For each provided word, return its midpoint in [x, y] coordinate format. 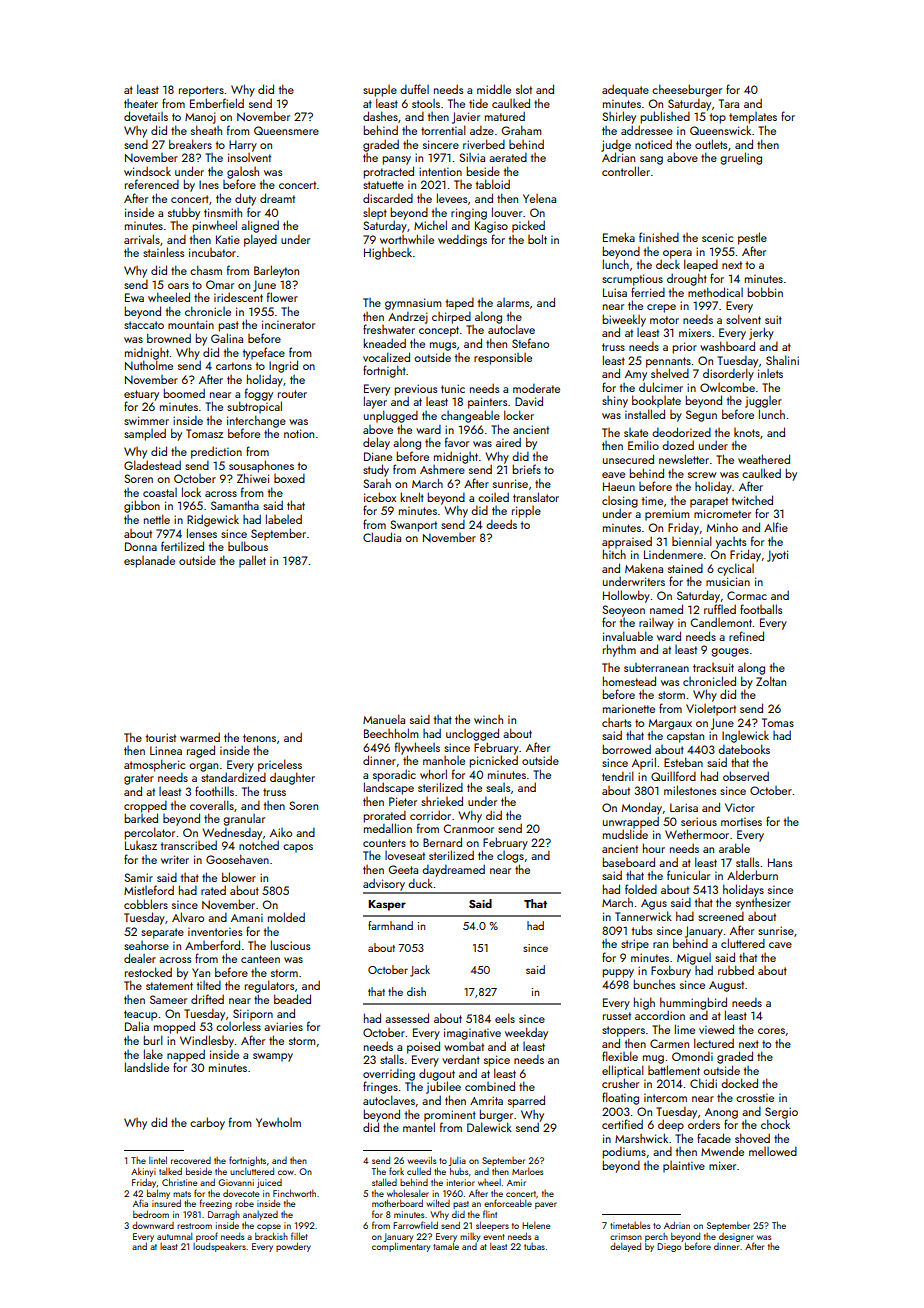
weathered [764, 459]
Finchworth [294, 1193]
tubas [534, 1246]
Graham [521, 130]
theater [141, 103]
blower [239, 877]
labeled [284, 519]
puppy [618, 973]
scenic [717, 237]
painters [487, 403]
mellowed [773, 1151]
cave [780, 945]
